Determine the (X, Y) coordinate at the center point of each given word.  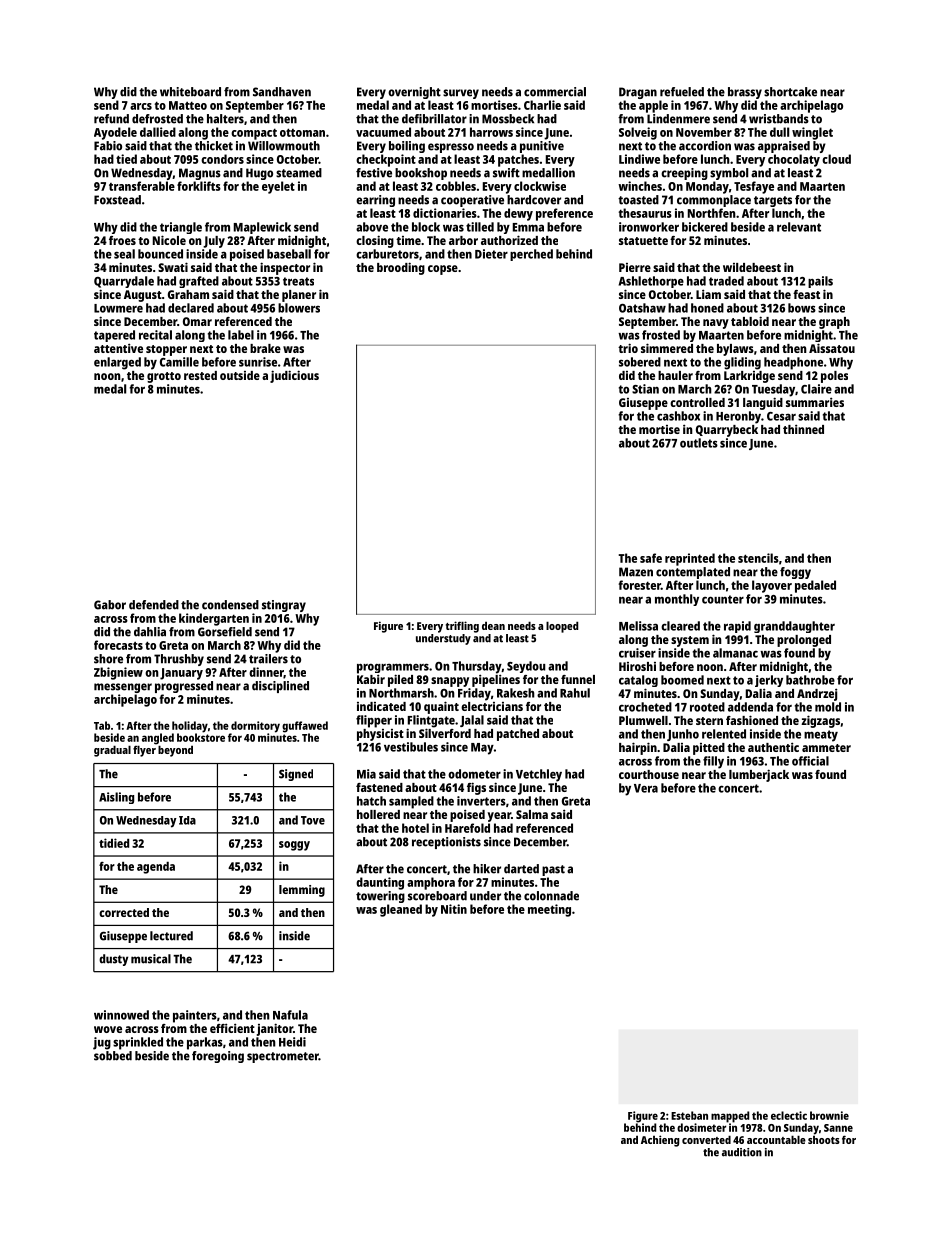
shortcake (790, 92)
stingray (284, 606)
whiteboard (190, 92)
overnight (414, 93)
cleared (680, 626)
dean (493, 626)
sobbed (113, 1056)
